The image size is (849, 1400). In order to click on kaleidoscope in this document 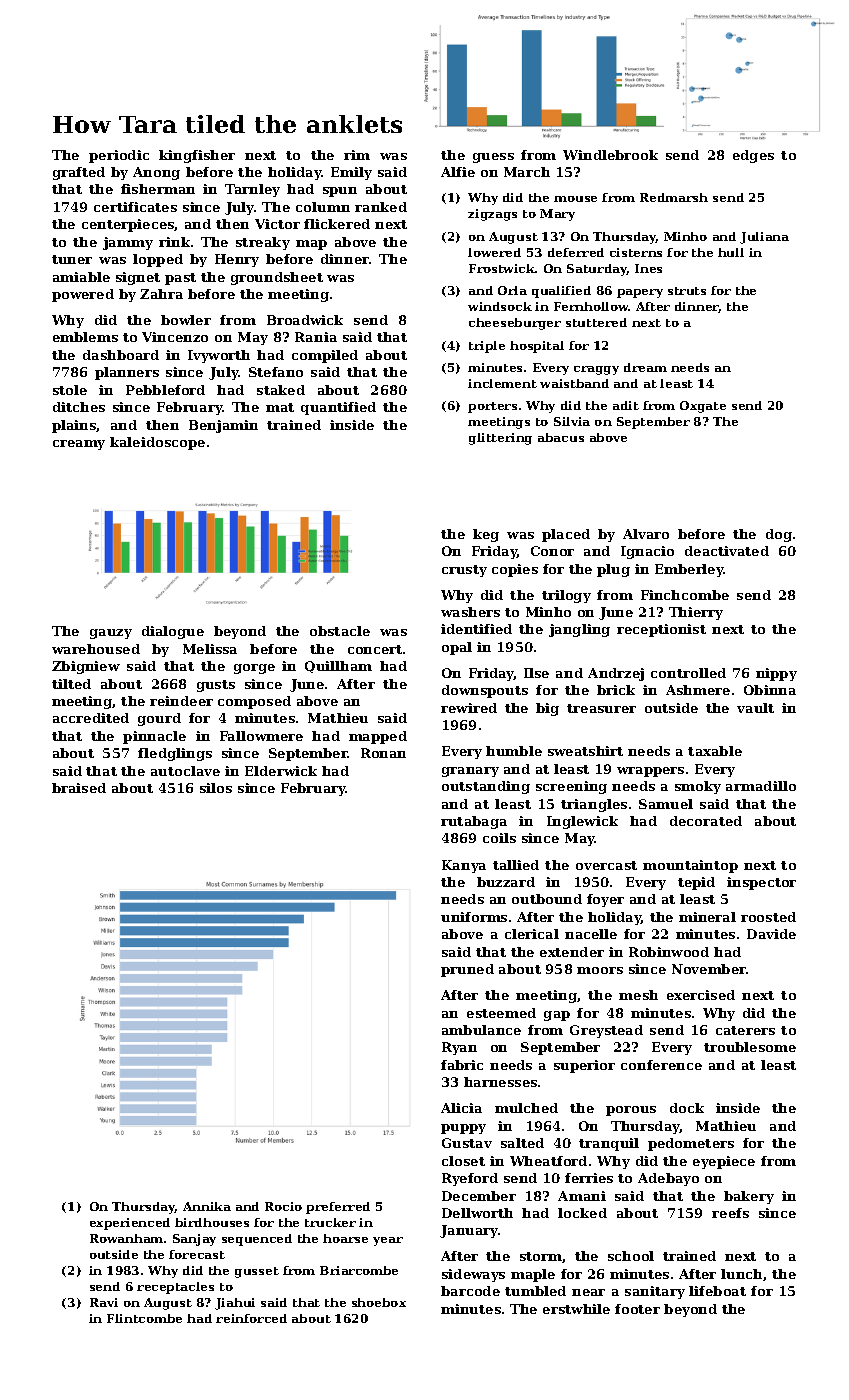, I will do `click(157, 443)`.
